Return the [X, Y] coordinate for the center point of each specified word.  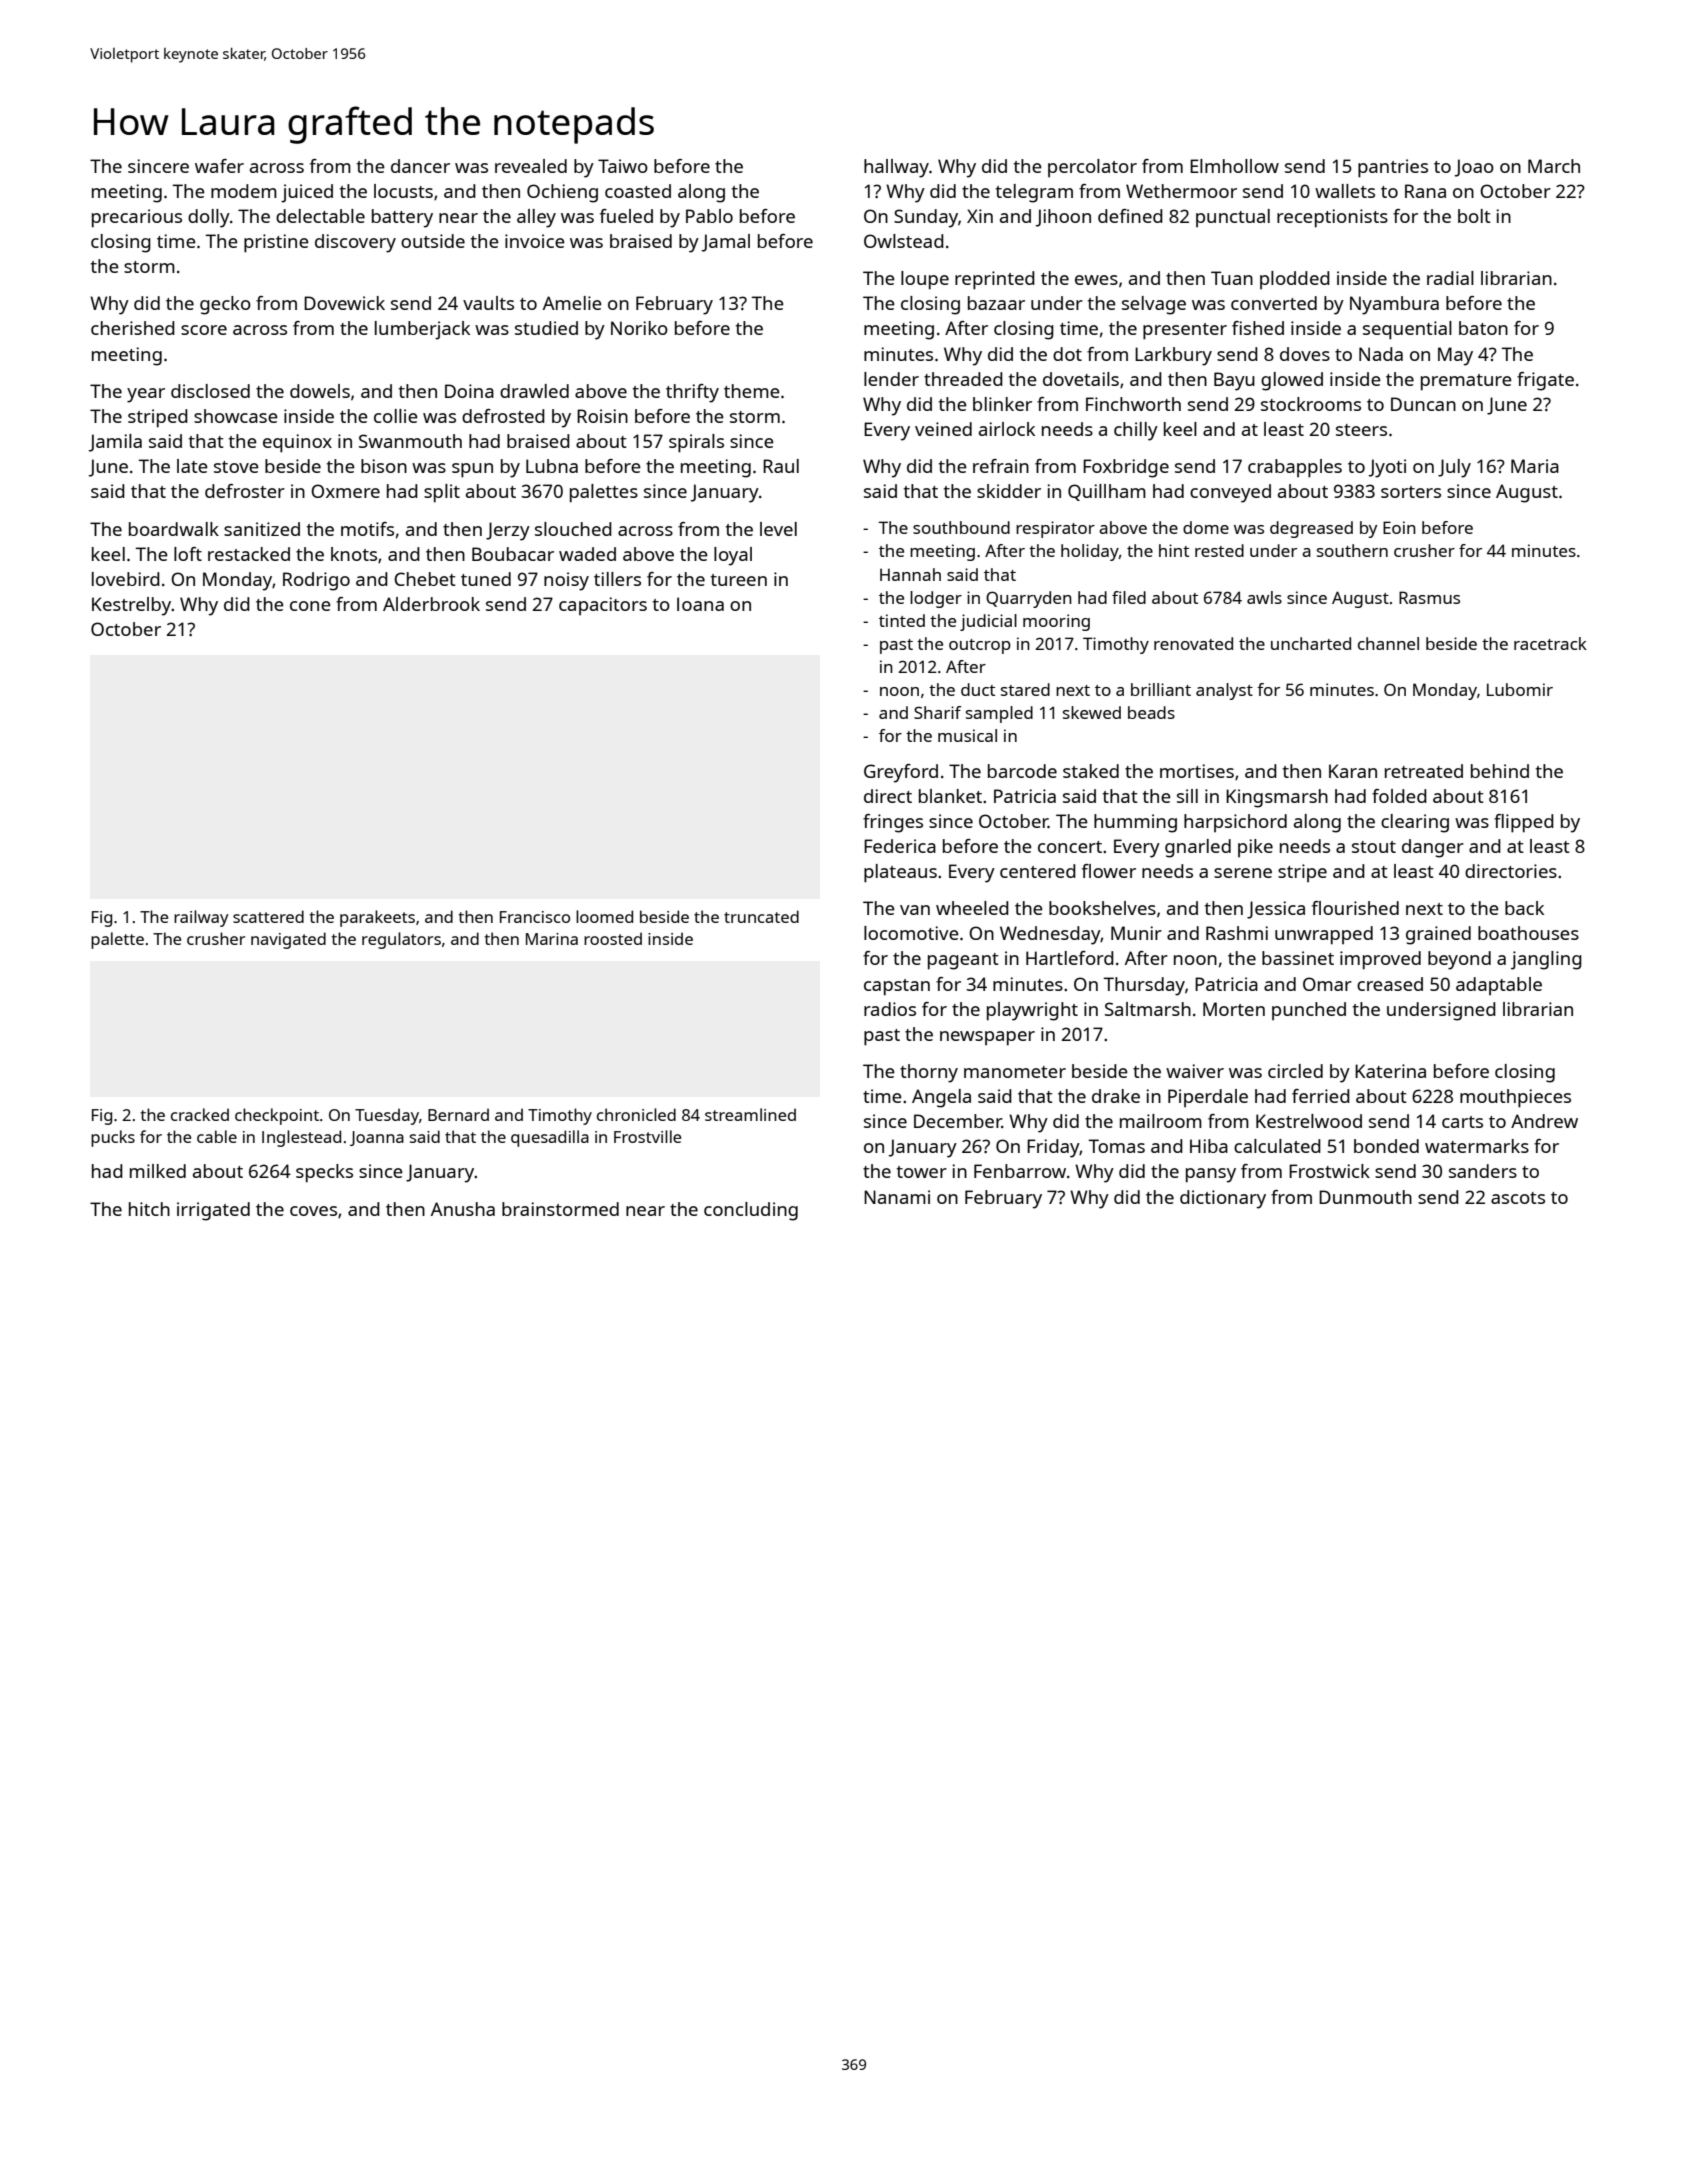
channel [1388, 643]
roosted [613, 938]
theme [752, 391]
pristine [276, 243]
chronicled [636, 1114]
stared [1025, 689]
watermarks [1477, 1146]
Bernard [458, 1114]
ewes [1096, 280]
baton [1483, 328]
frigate [1545, 381]
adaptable [1499, 986]
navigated [288, 940]
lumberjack [422, 330]
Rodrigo [316, 581]
